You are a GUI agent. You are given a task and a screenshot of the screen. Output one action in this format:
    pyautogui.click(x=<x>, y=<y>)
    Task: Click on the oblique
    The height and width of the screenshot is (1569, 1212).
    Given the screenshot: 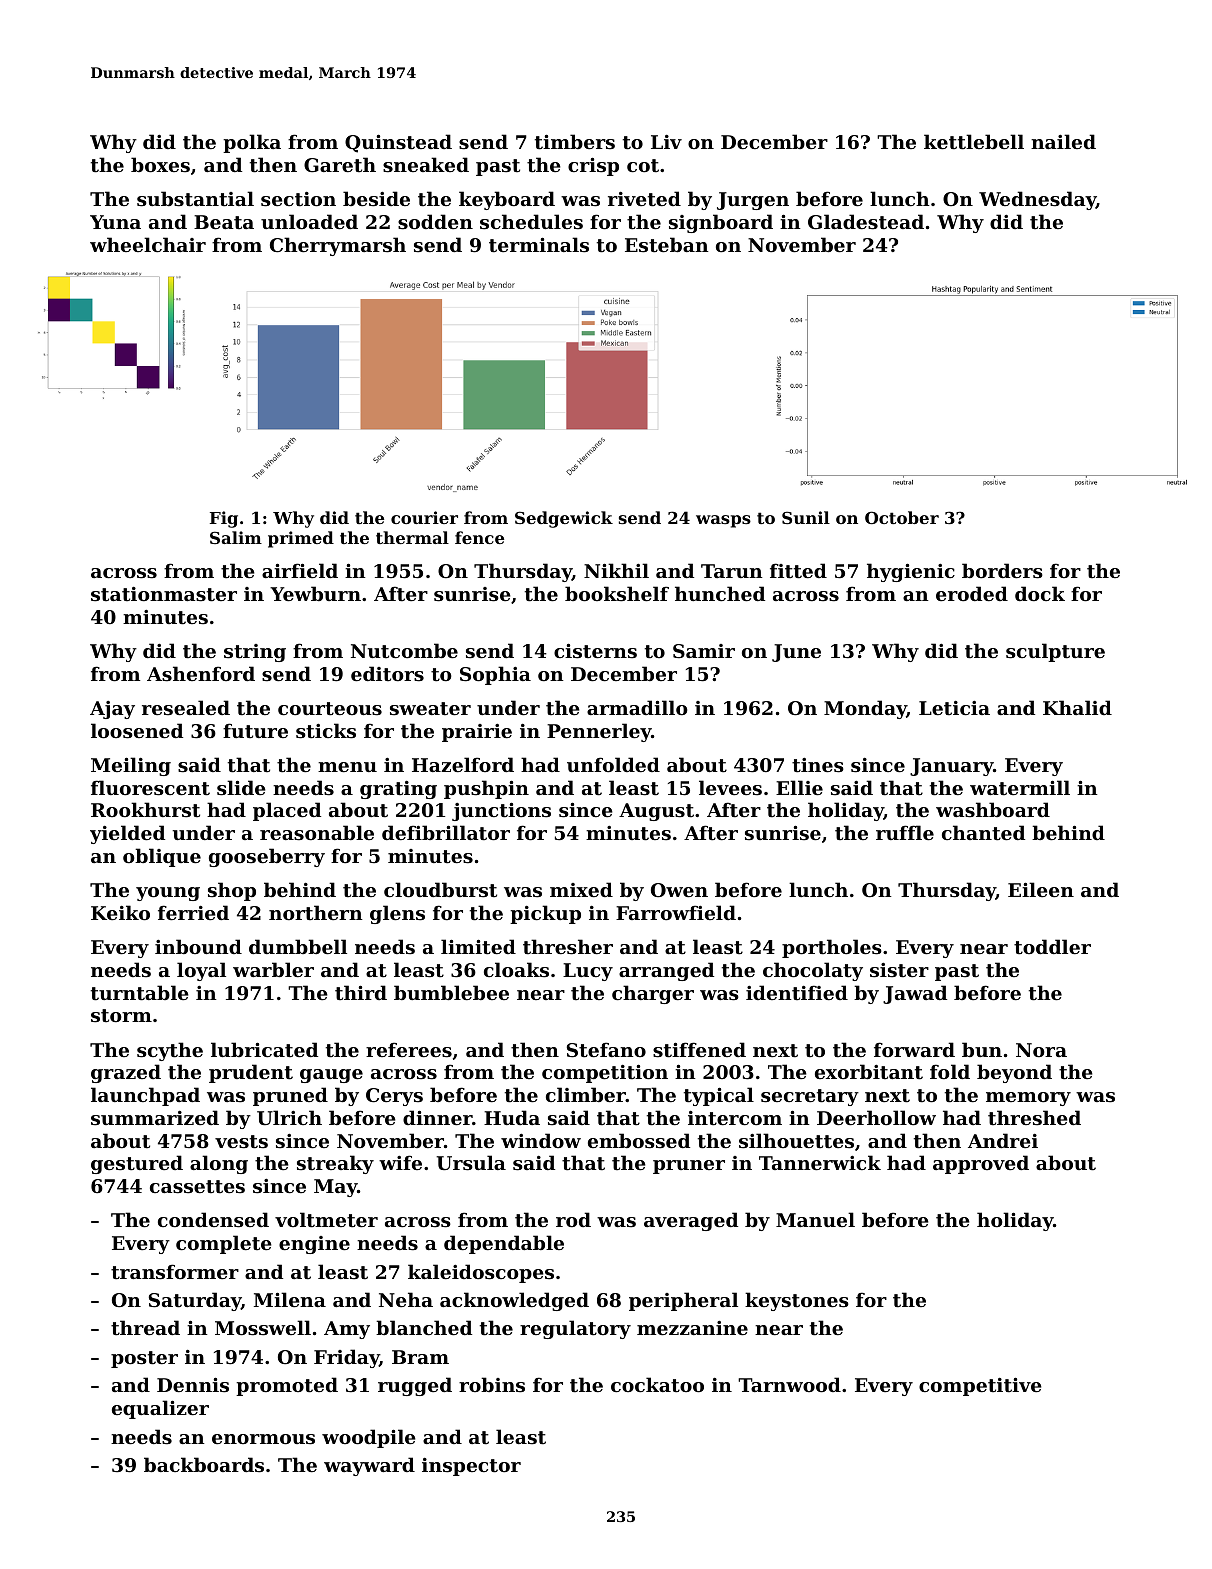 What is the action you would take?
    pyautogui.click(x=162, y=857)
